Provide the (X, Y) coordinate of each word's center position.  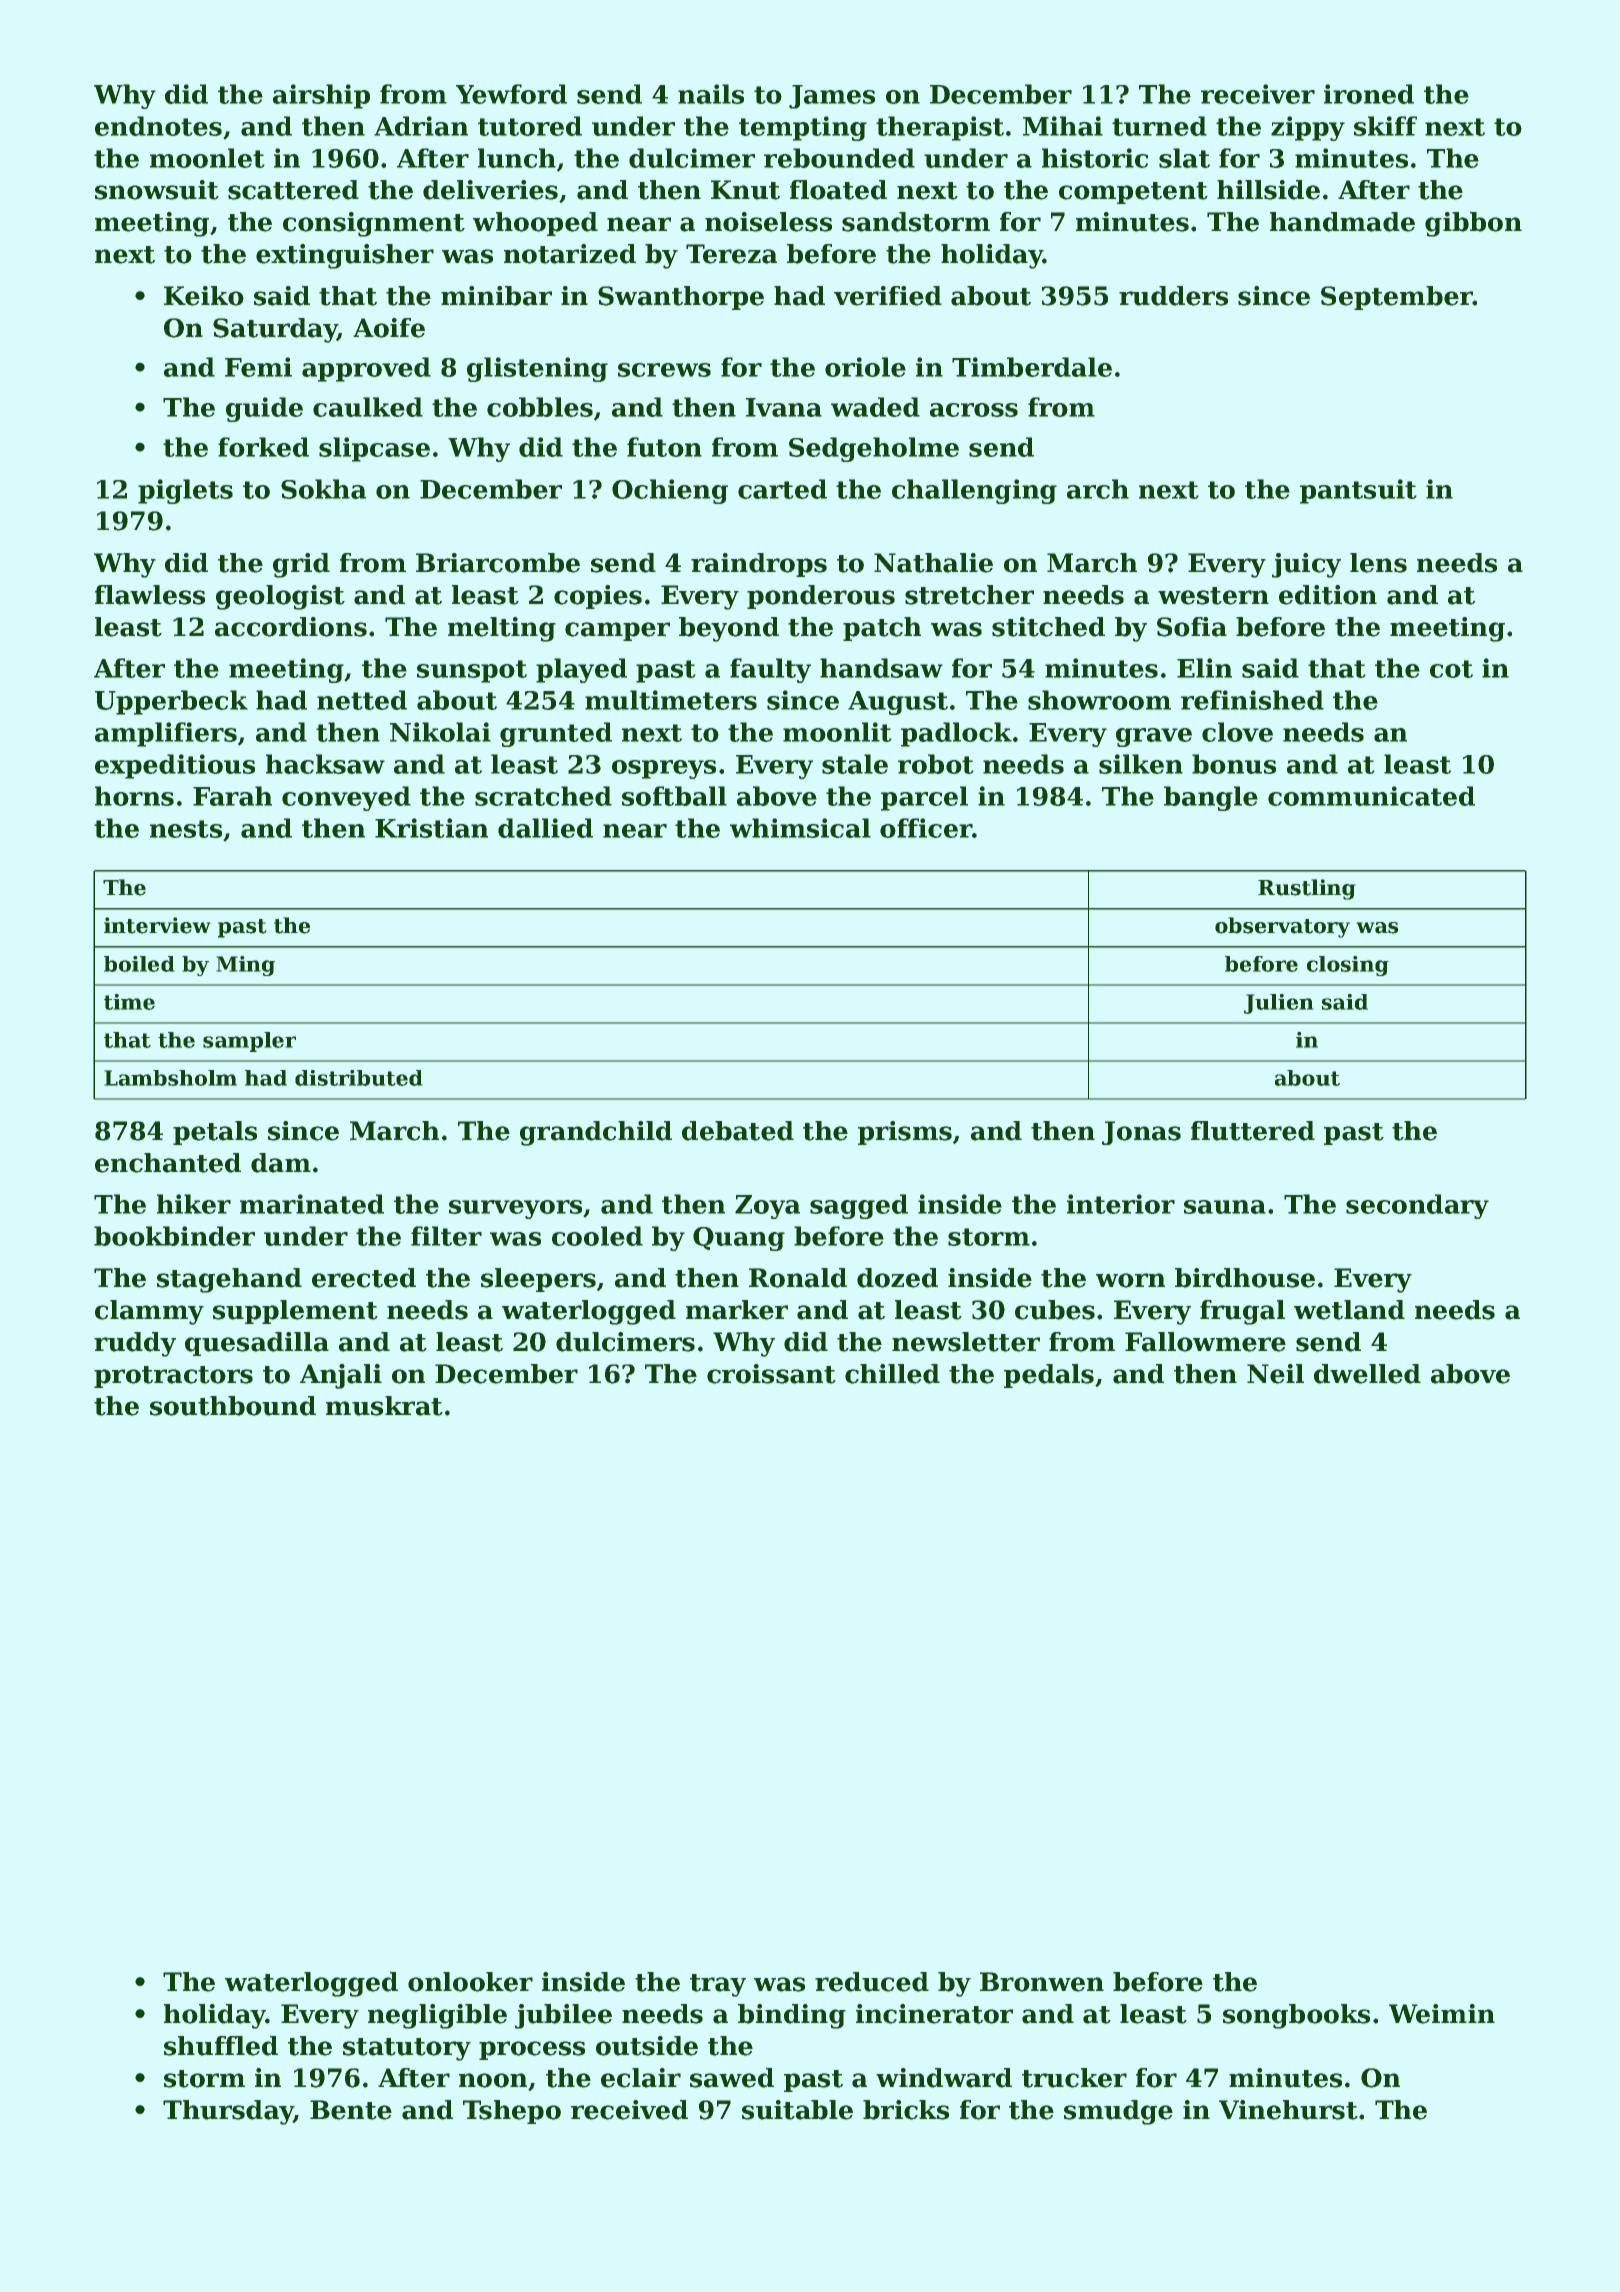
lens (1378, 563)
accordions (291, 627)
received (629, 2110)
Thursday (228, 2112)
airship (321, 96)
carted (782, 489)
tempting (803, 128)
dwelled (1367, 1374)
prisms (905, 1133)
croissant (771, 1374)
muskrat (384, 1406)
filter (446, 1236)
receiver (1258, 94)
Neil (1275, 1374)
